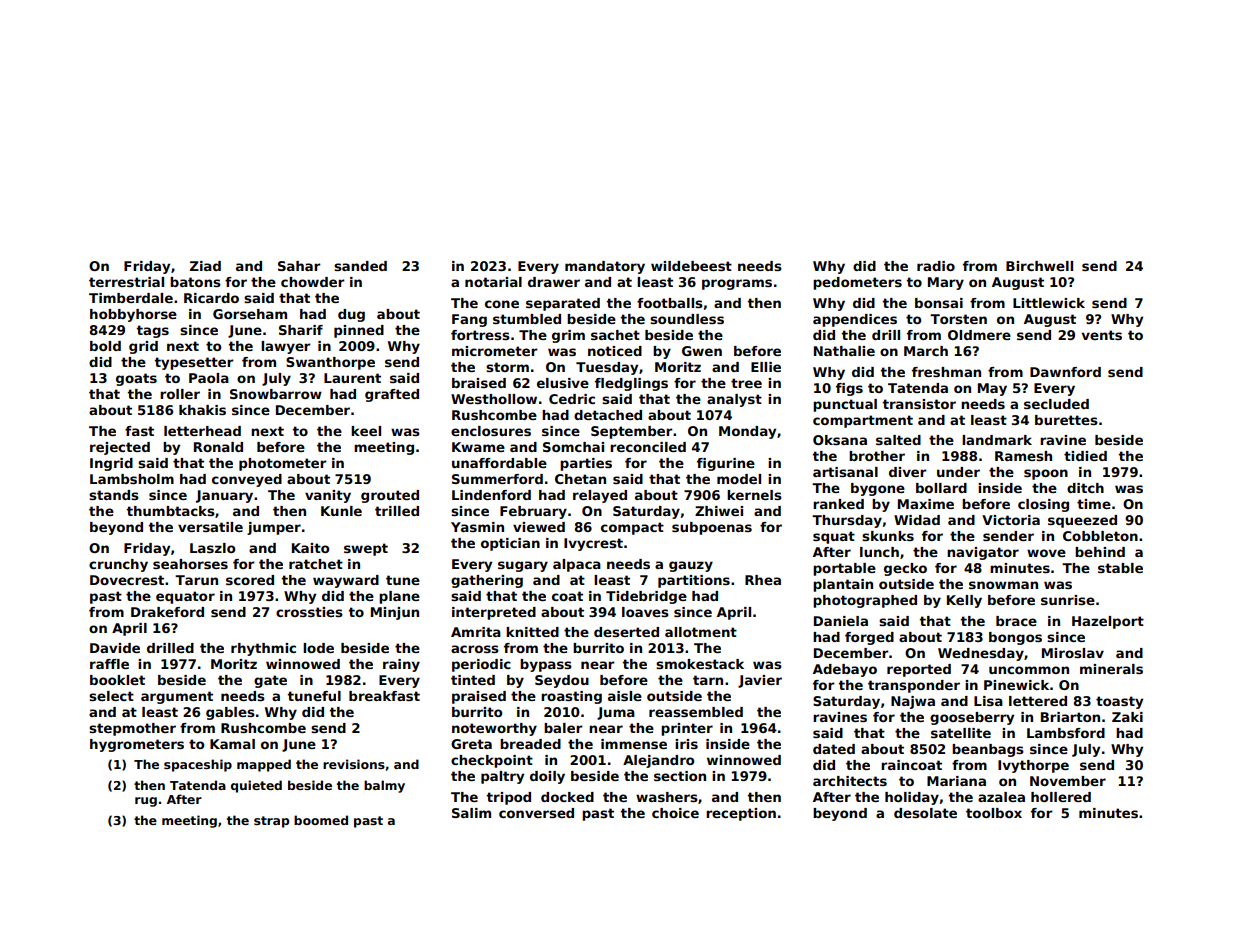 The image size is (1233, 952). Describe the element at coordinates (958, 319) in the screenshot. I see `Torsten` at that location.
